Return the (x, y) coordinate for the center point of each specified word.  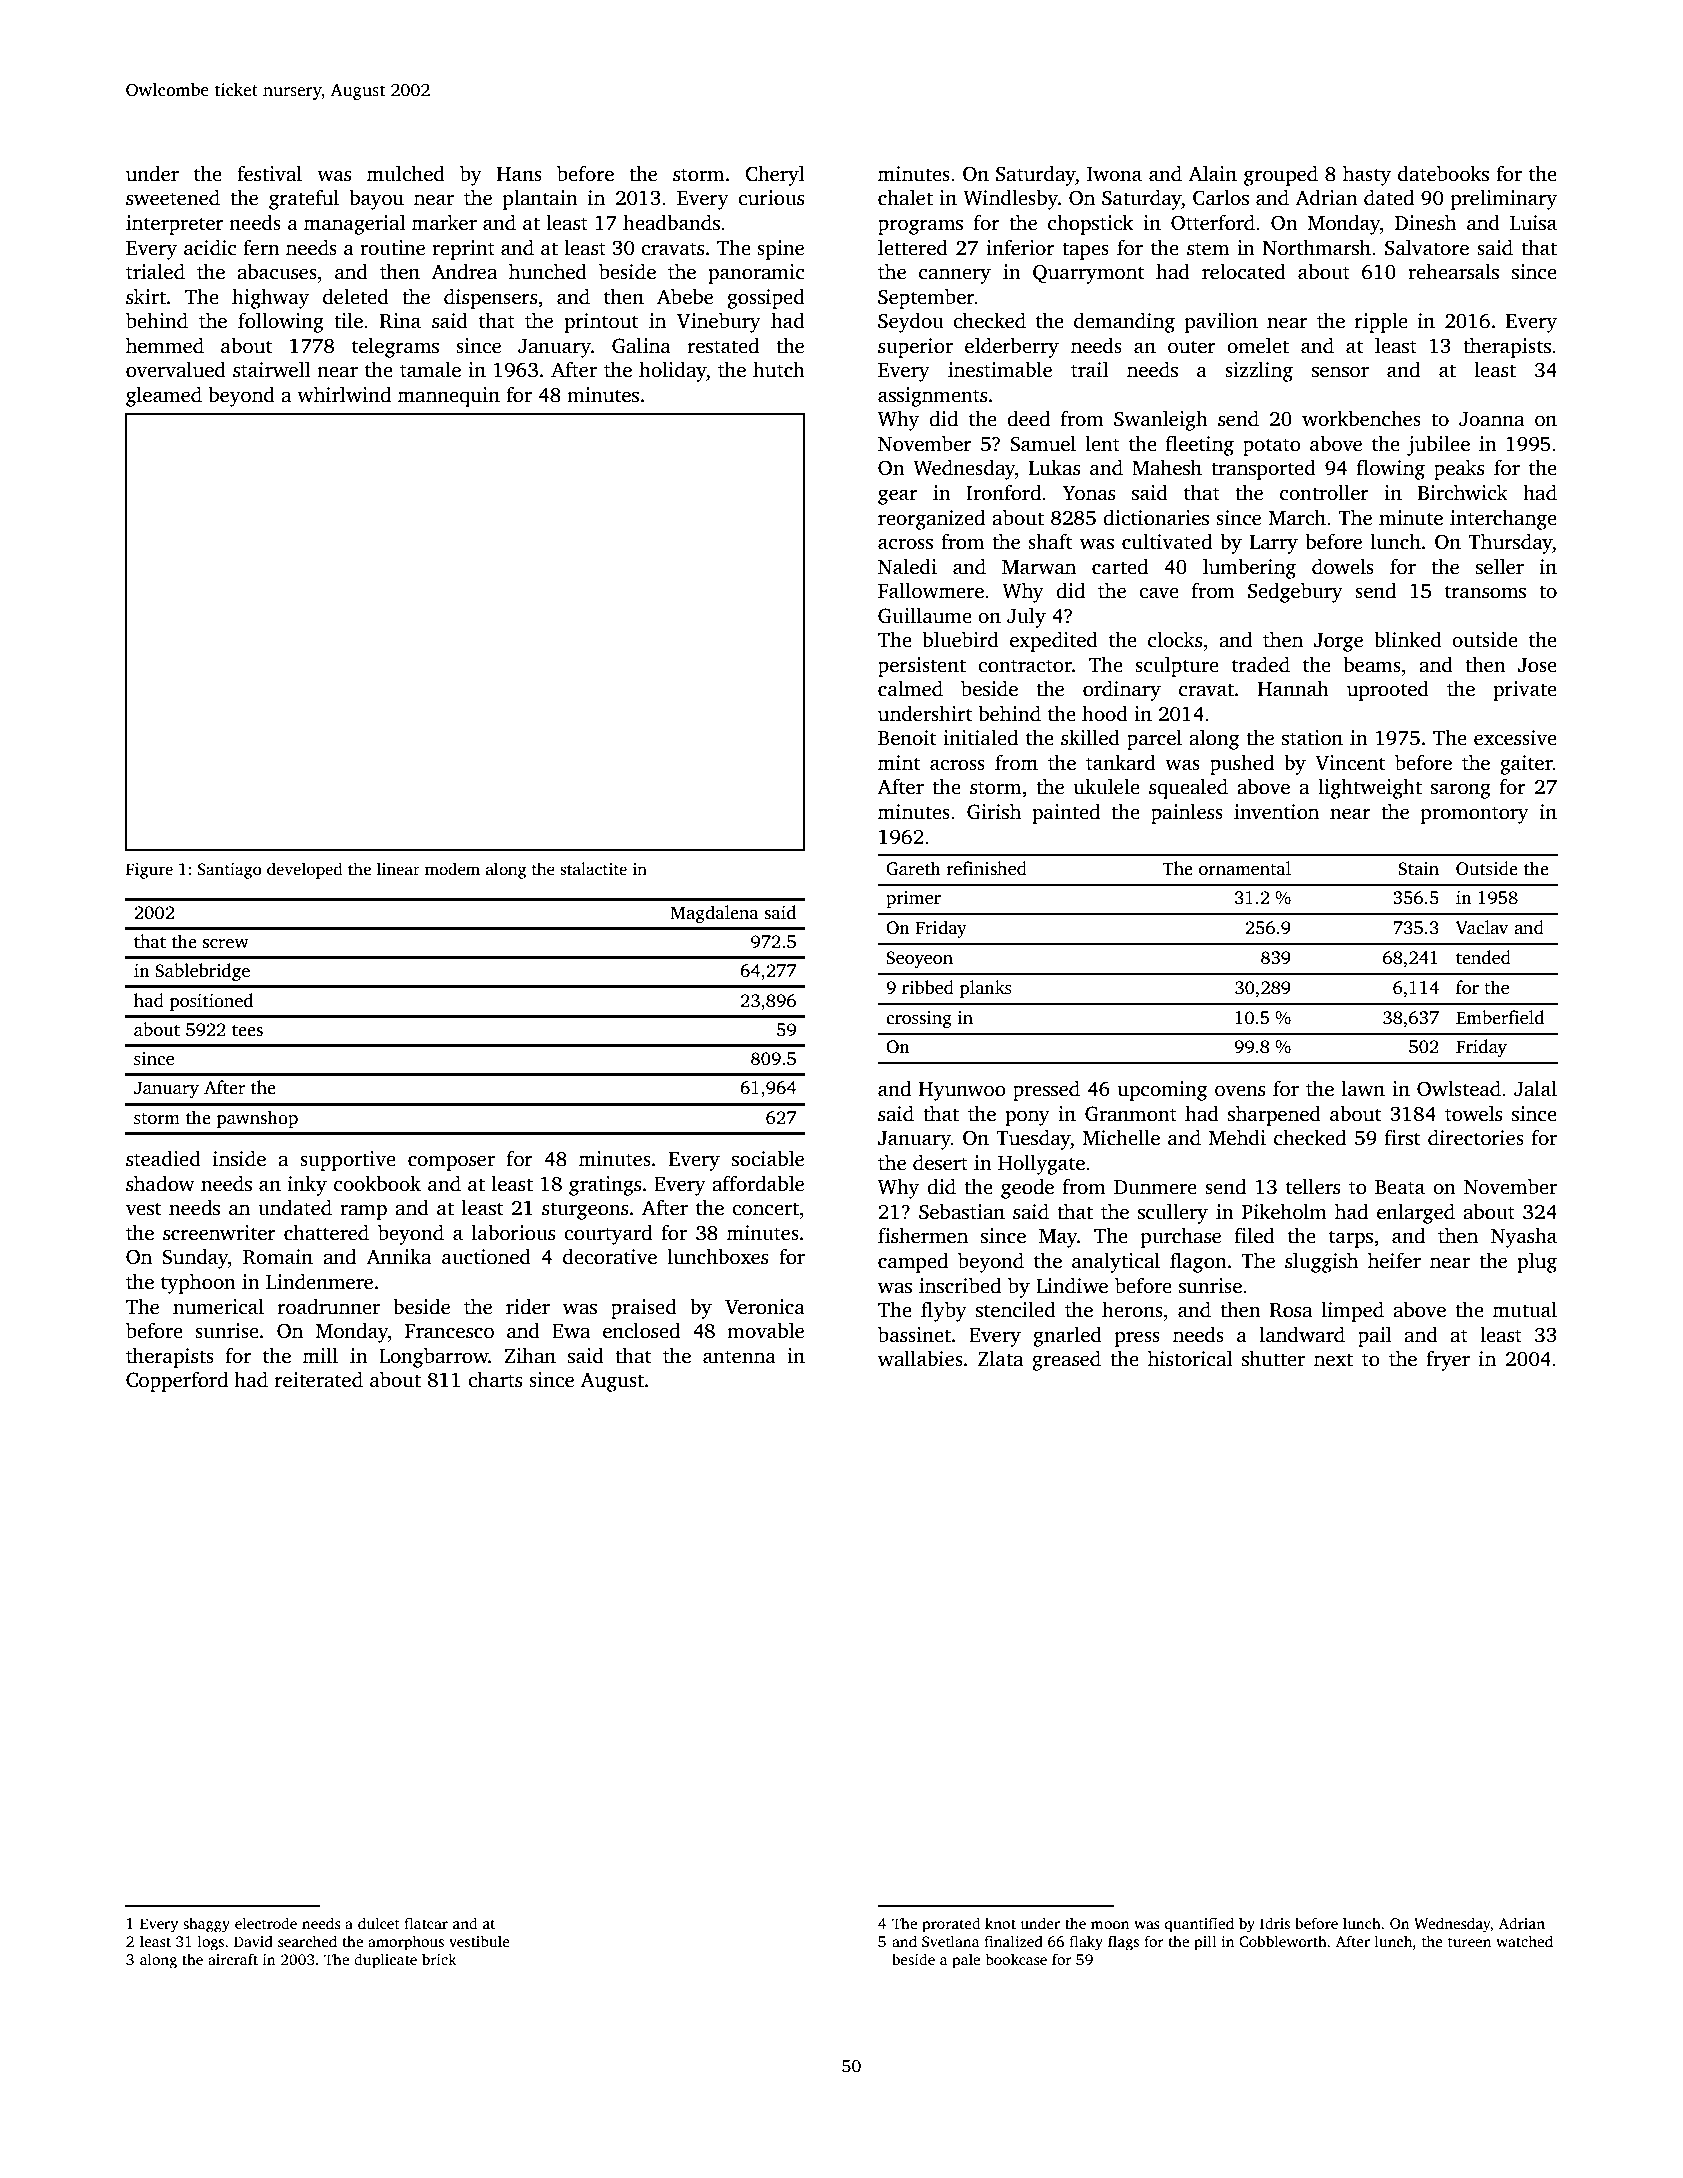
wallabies (920, 1358)
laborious (513, 1232)
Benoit (907, 738)
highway (270, 298)
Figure (149, 871)
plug (1537, 1263)
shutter (1273, 1358)
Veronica (765, 1307)
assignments (932, 397)
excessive (1515, 738)
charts (495, 1379)
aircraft (233, 1959)
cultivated (1167, 541)
